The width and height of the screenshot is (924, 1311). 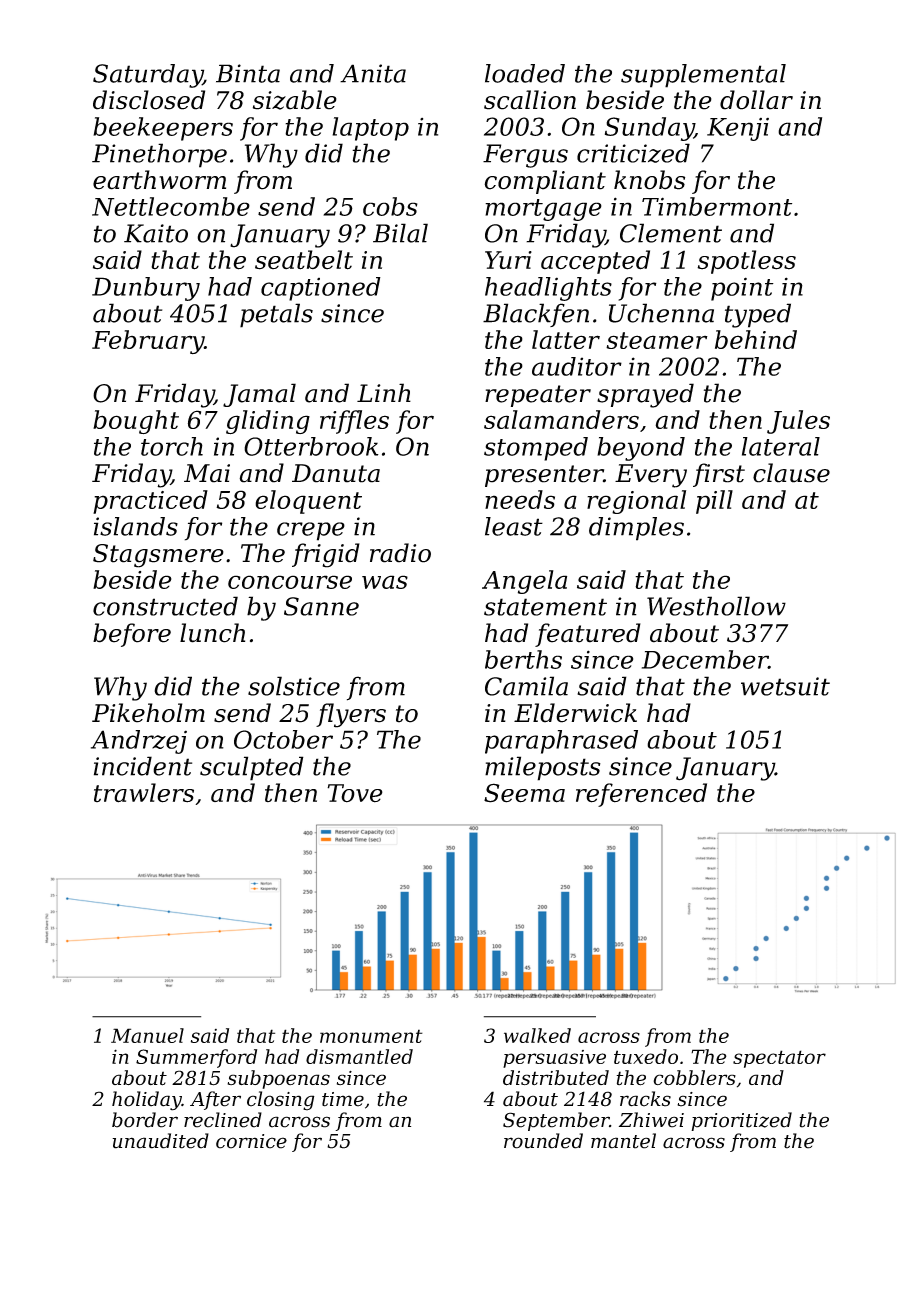 I want to click on before, so click(x=132, y=635).
